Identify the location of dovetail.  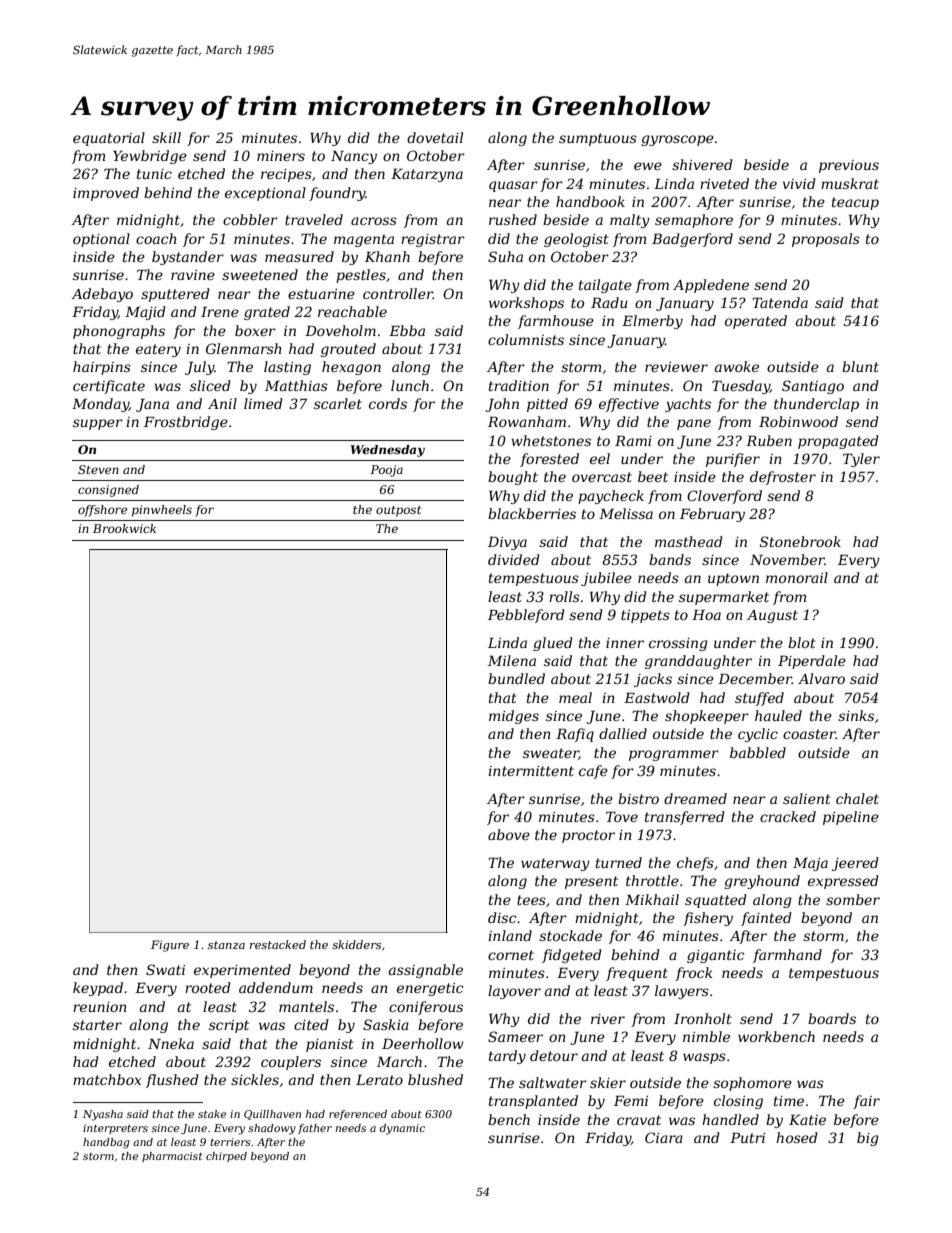
(435, 137).
